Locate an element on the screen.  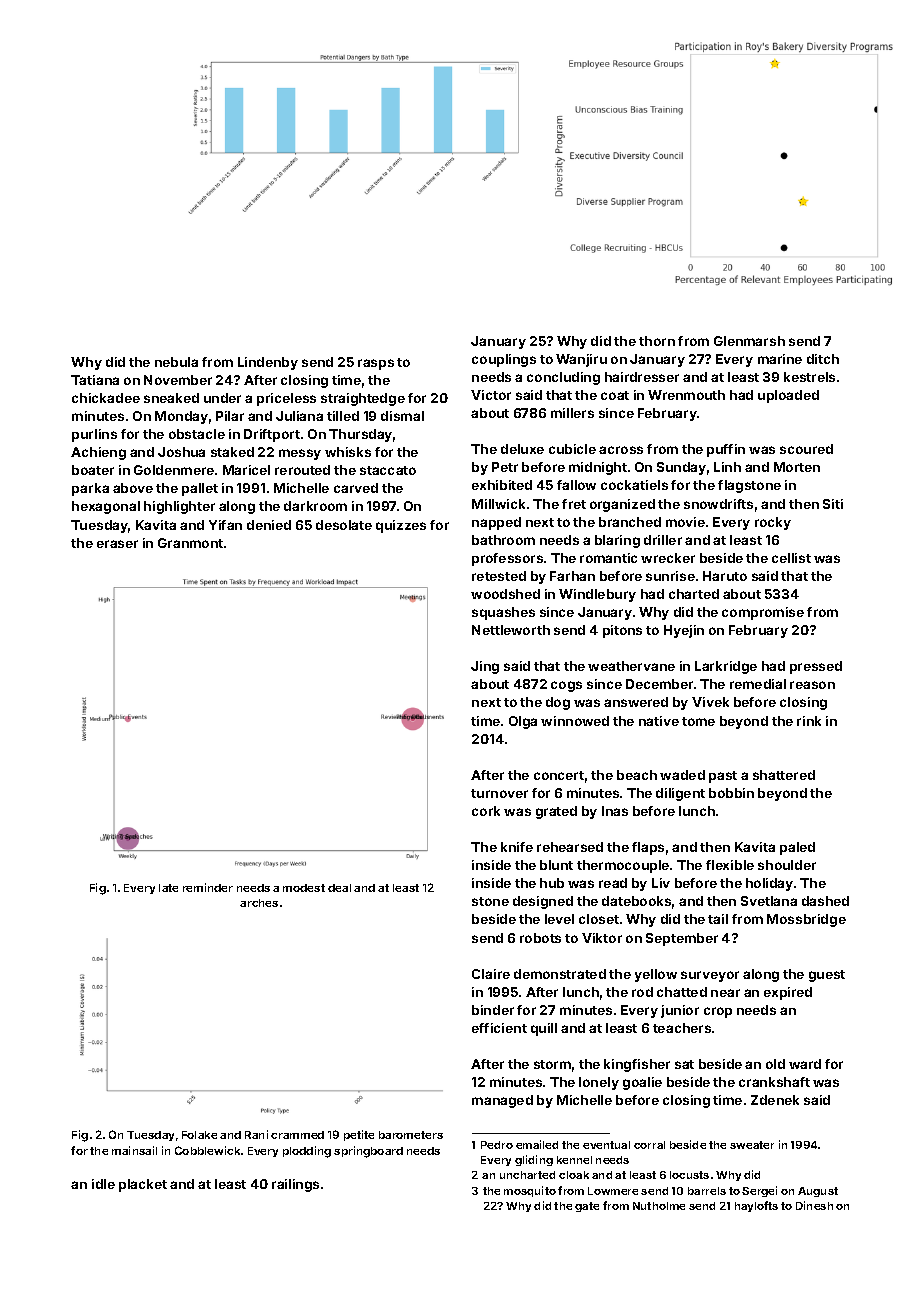
Juliana is located at coordinates (299, 416).
